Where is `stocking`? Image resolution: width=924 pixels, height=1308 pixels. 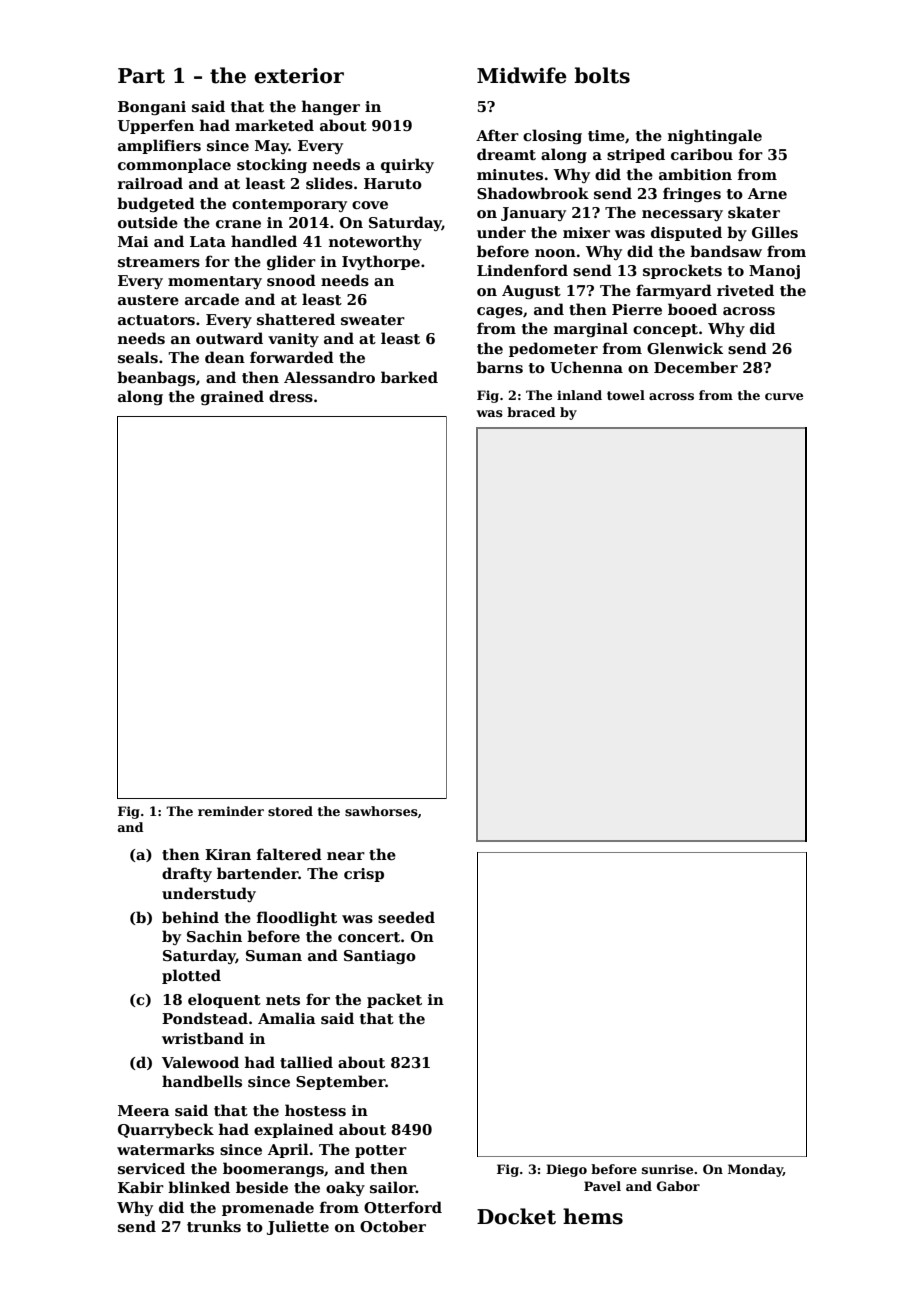 stocking is located at coordinates (272, 165).
